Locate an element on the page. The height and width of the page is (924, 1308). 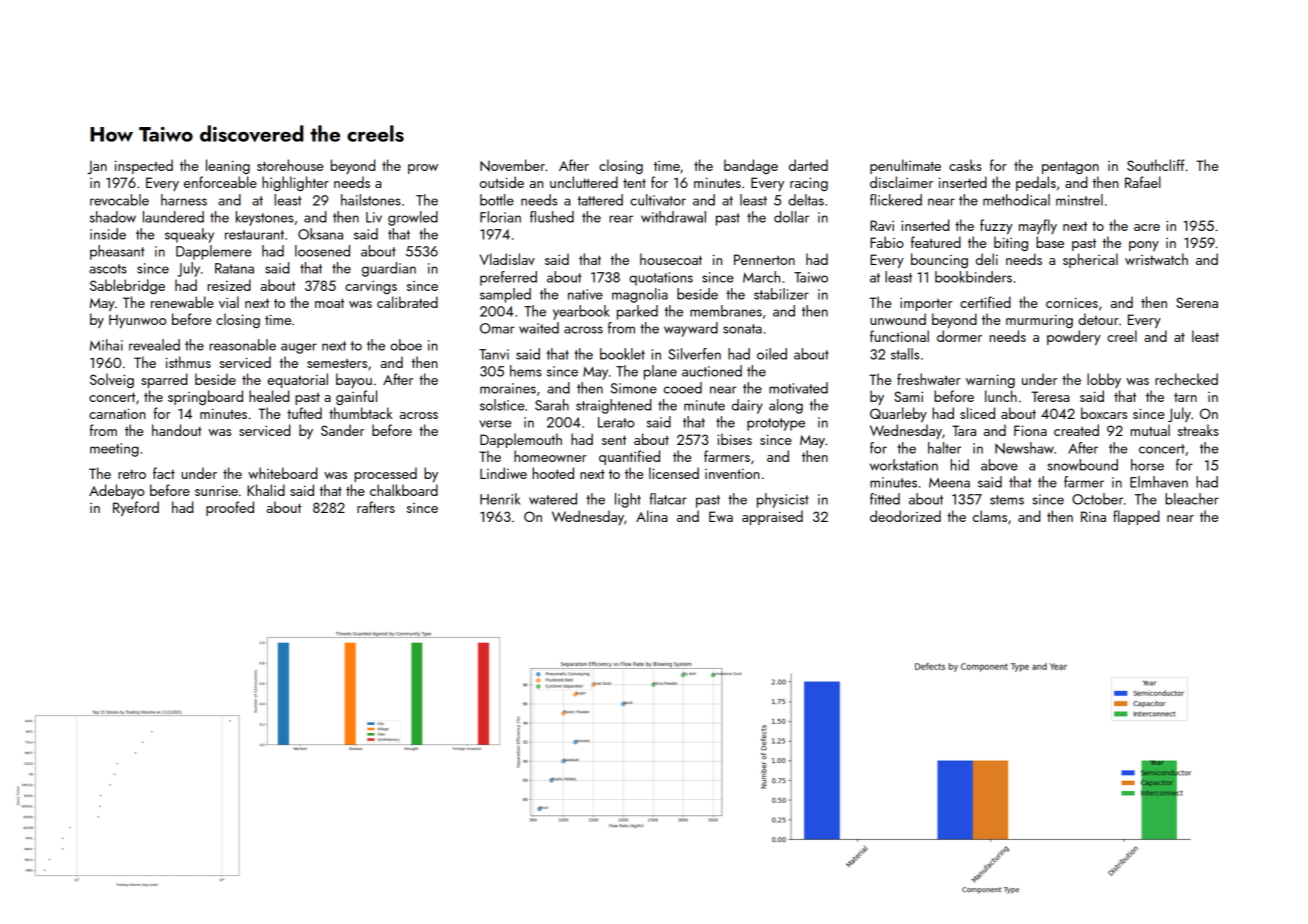
vial is located at coordinates (229, 302).
